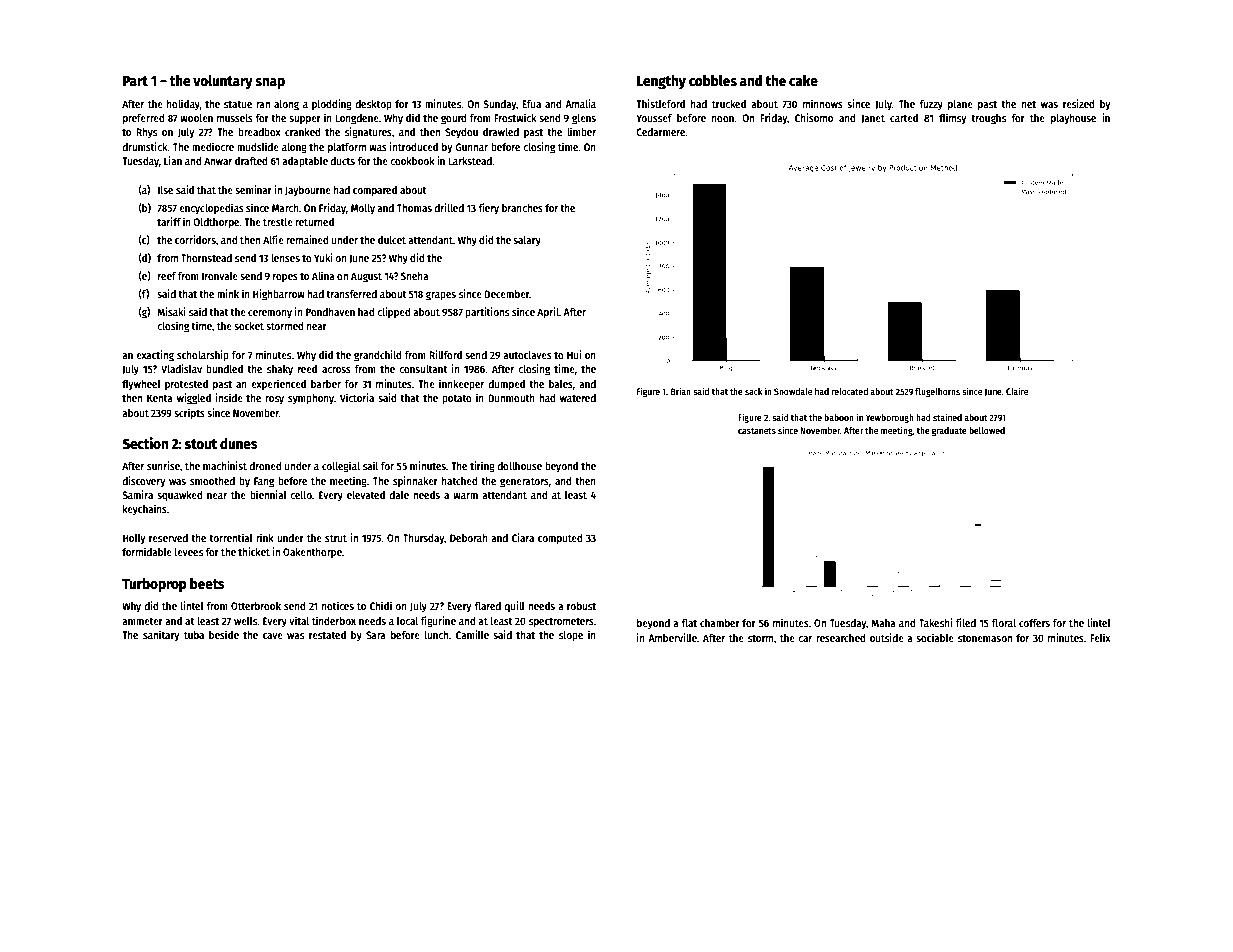 The width and height of the page is (1233, 952). I want to click on graduate, so click(949, 431).
